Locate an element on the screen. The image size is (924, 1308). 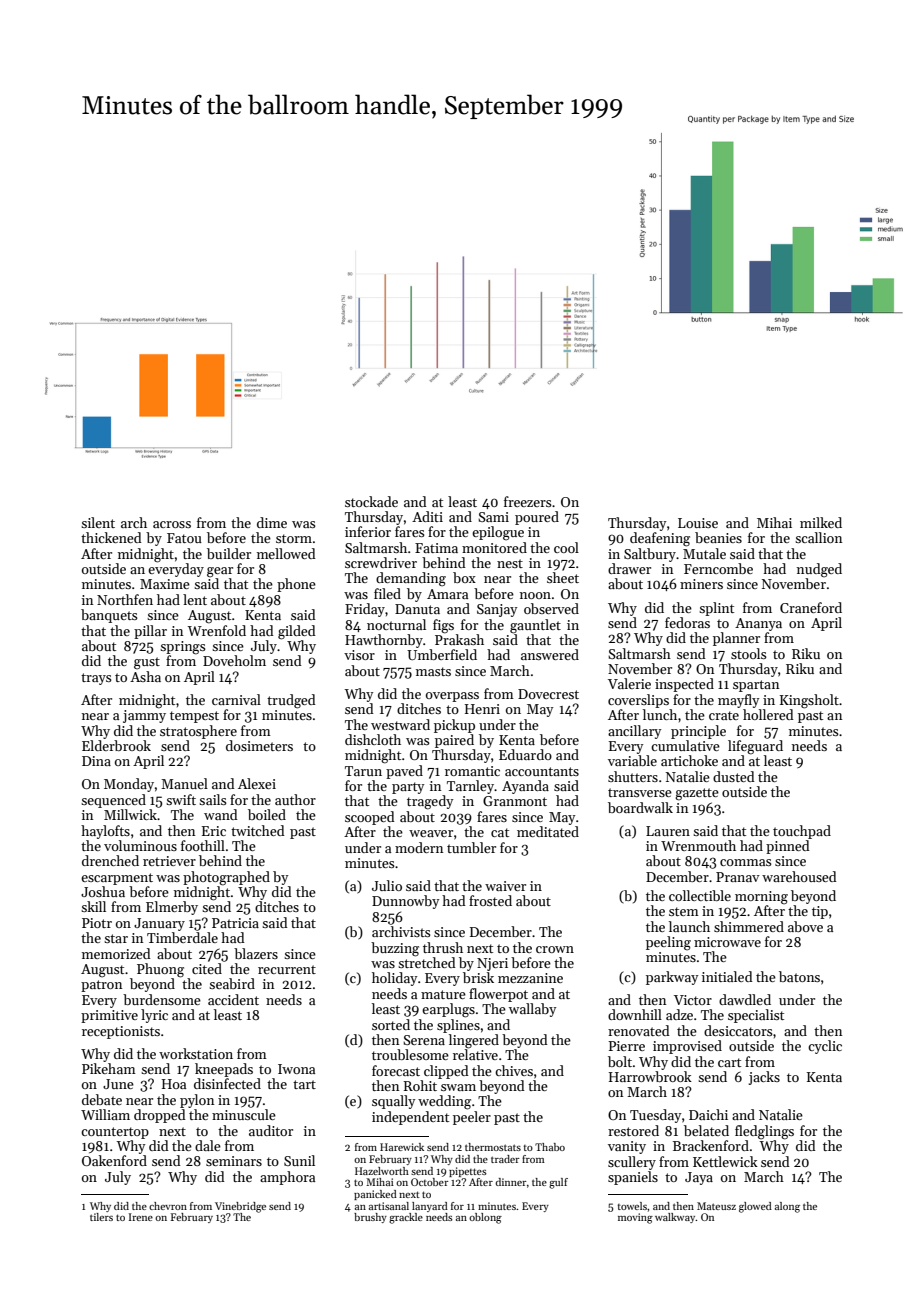
brushy is located at coordinates (370, 1218).
